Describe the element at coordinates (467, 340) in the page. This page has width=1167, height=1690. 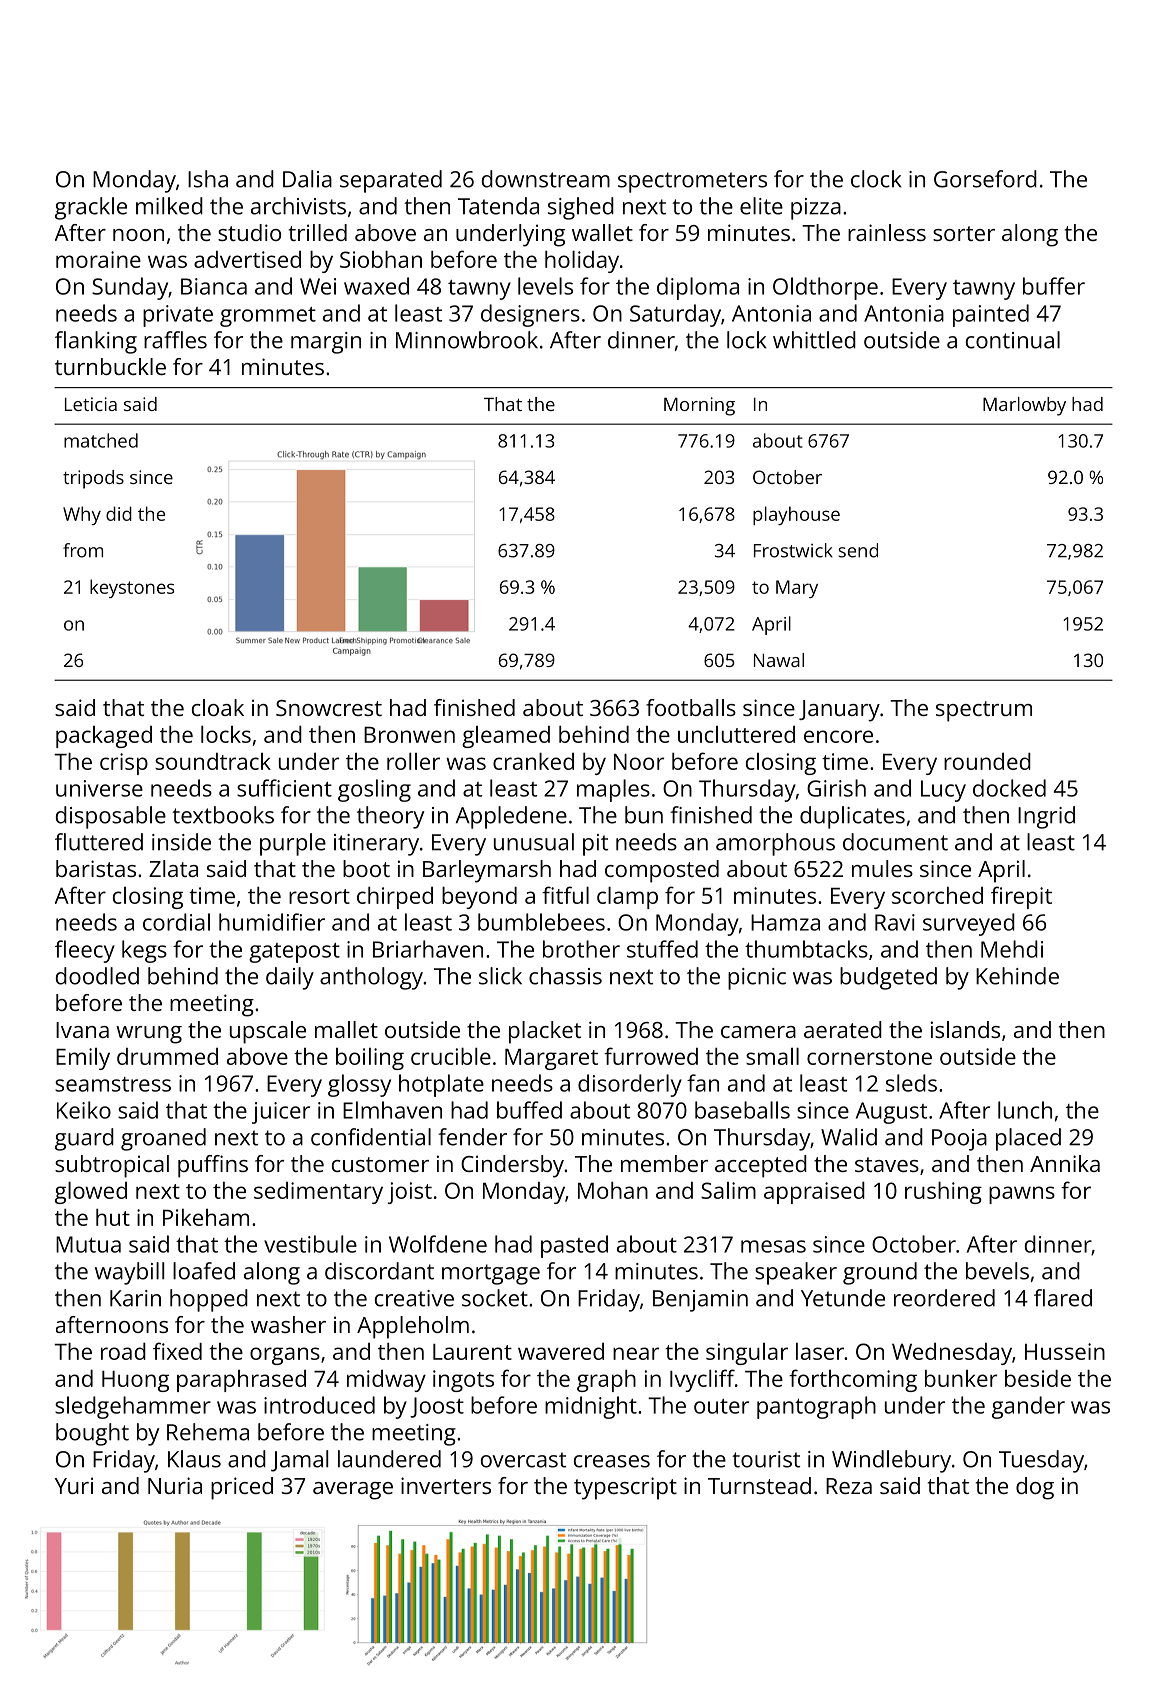
I see `Minnowbrook` at that location.
